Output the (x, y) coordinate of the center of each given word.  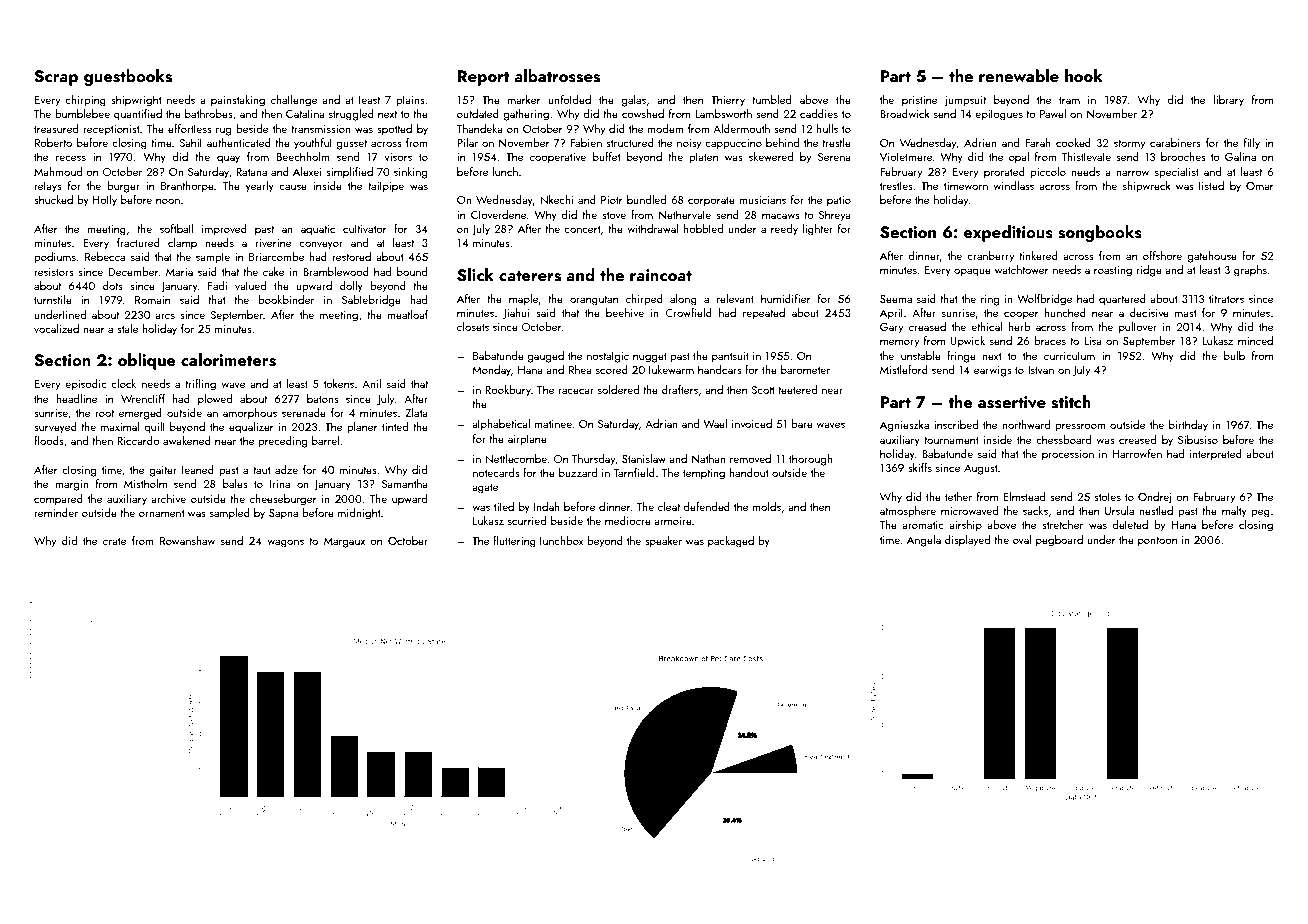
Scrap (56, 78)
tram (1069, 100)
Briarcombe (276, 256)
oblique (147, 361)
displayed (967, 541)
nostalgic (608, 357)
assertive (1012, 402)
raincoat (661, 275)
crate (114, 541)
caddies (819, 113)
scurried (527, 520)
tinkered (1038, 255)
